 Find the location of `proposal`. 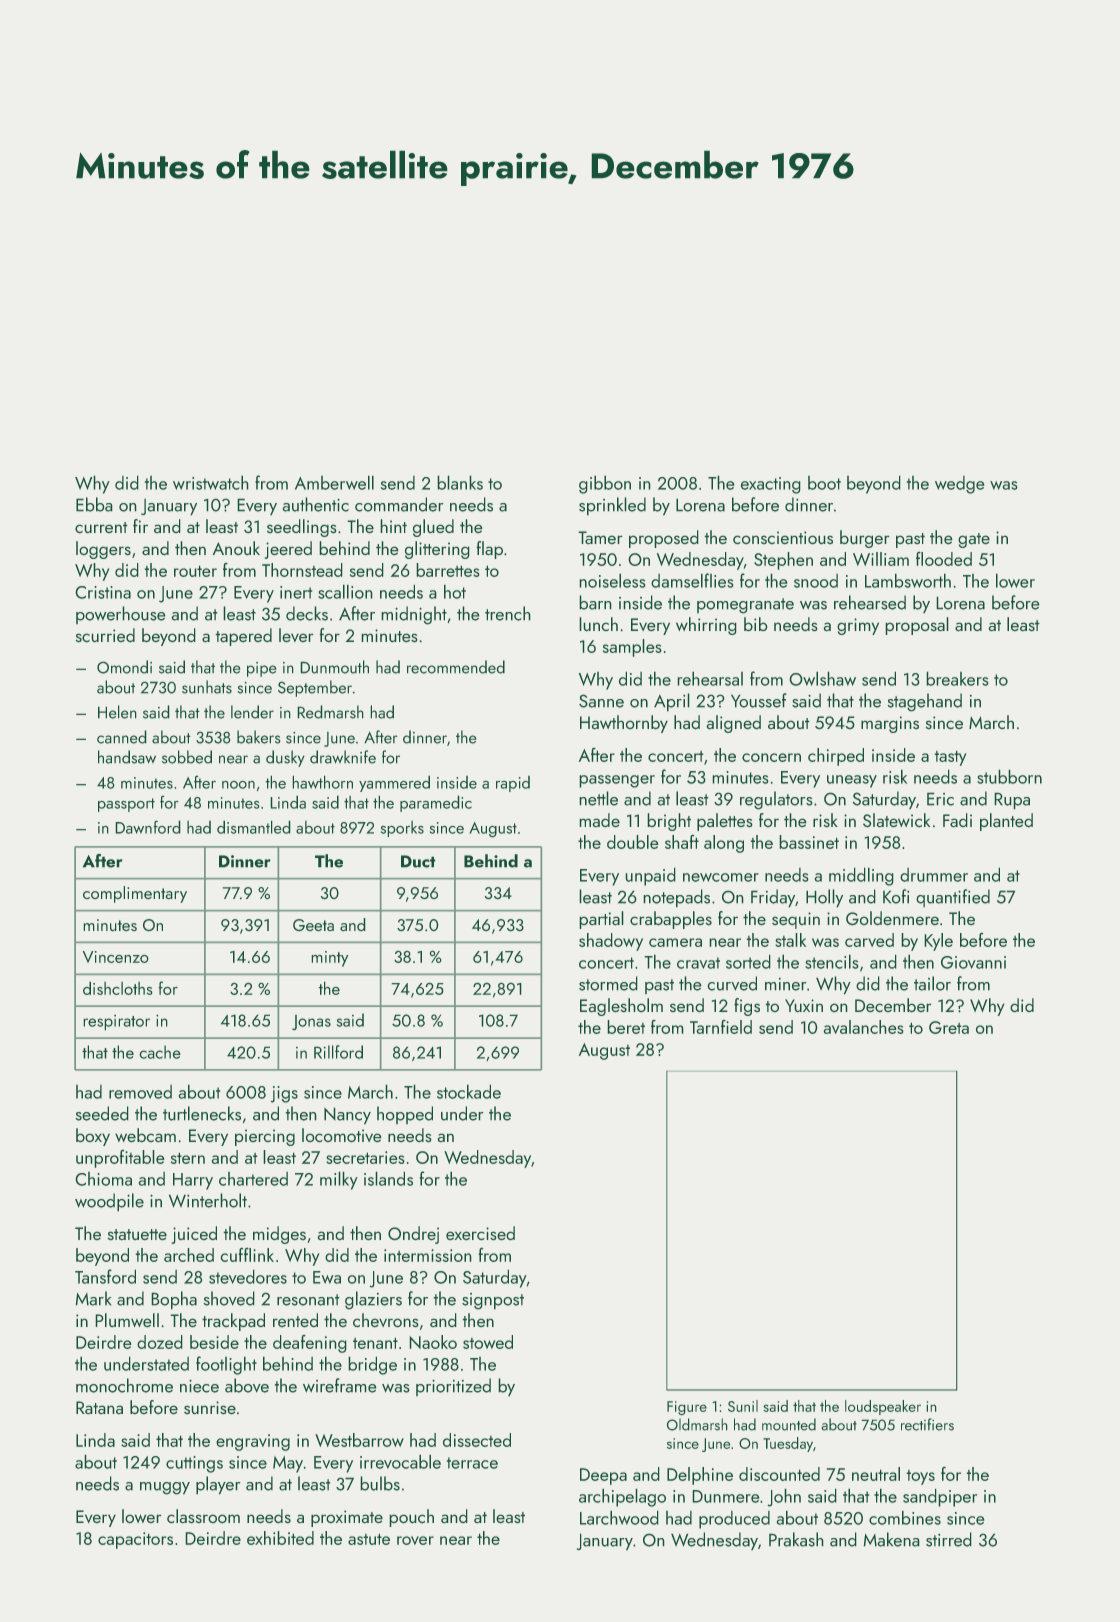

proposal is located at coordinates (917, 626).
